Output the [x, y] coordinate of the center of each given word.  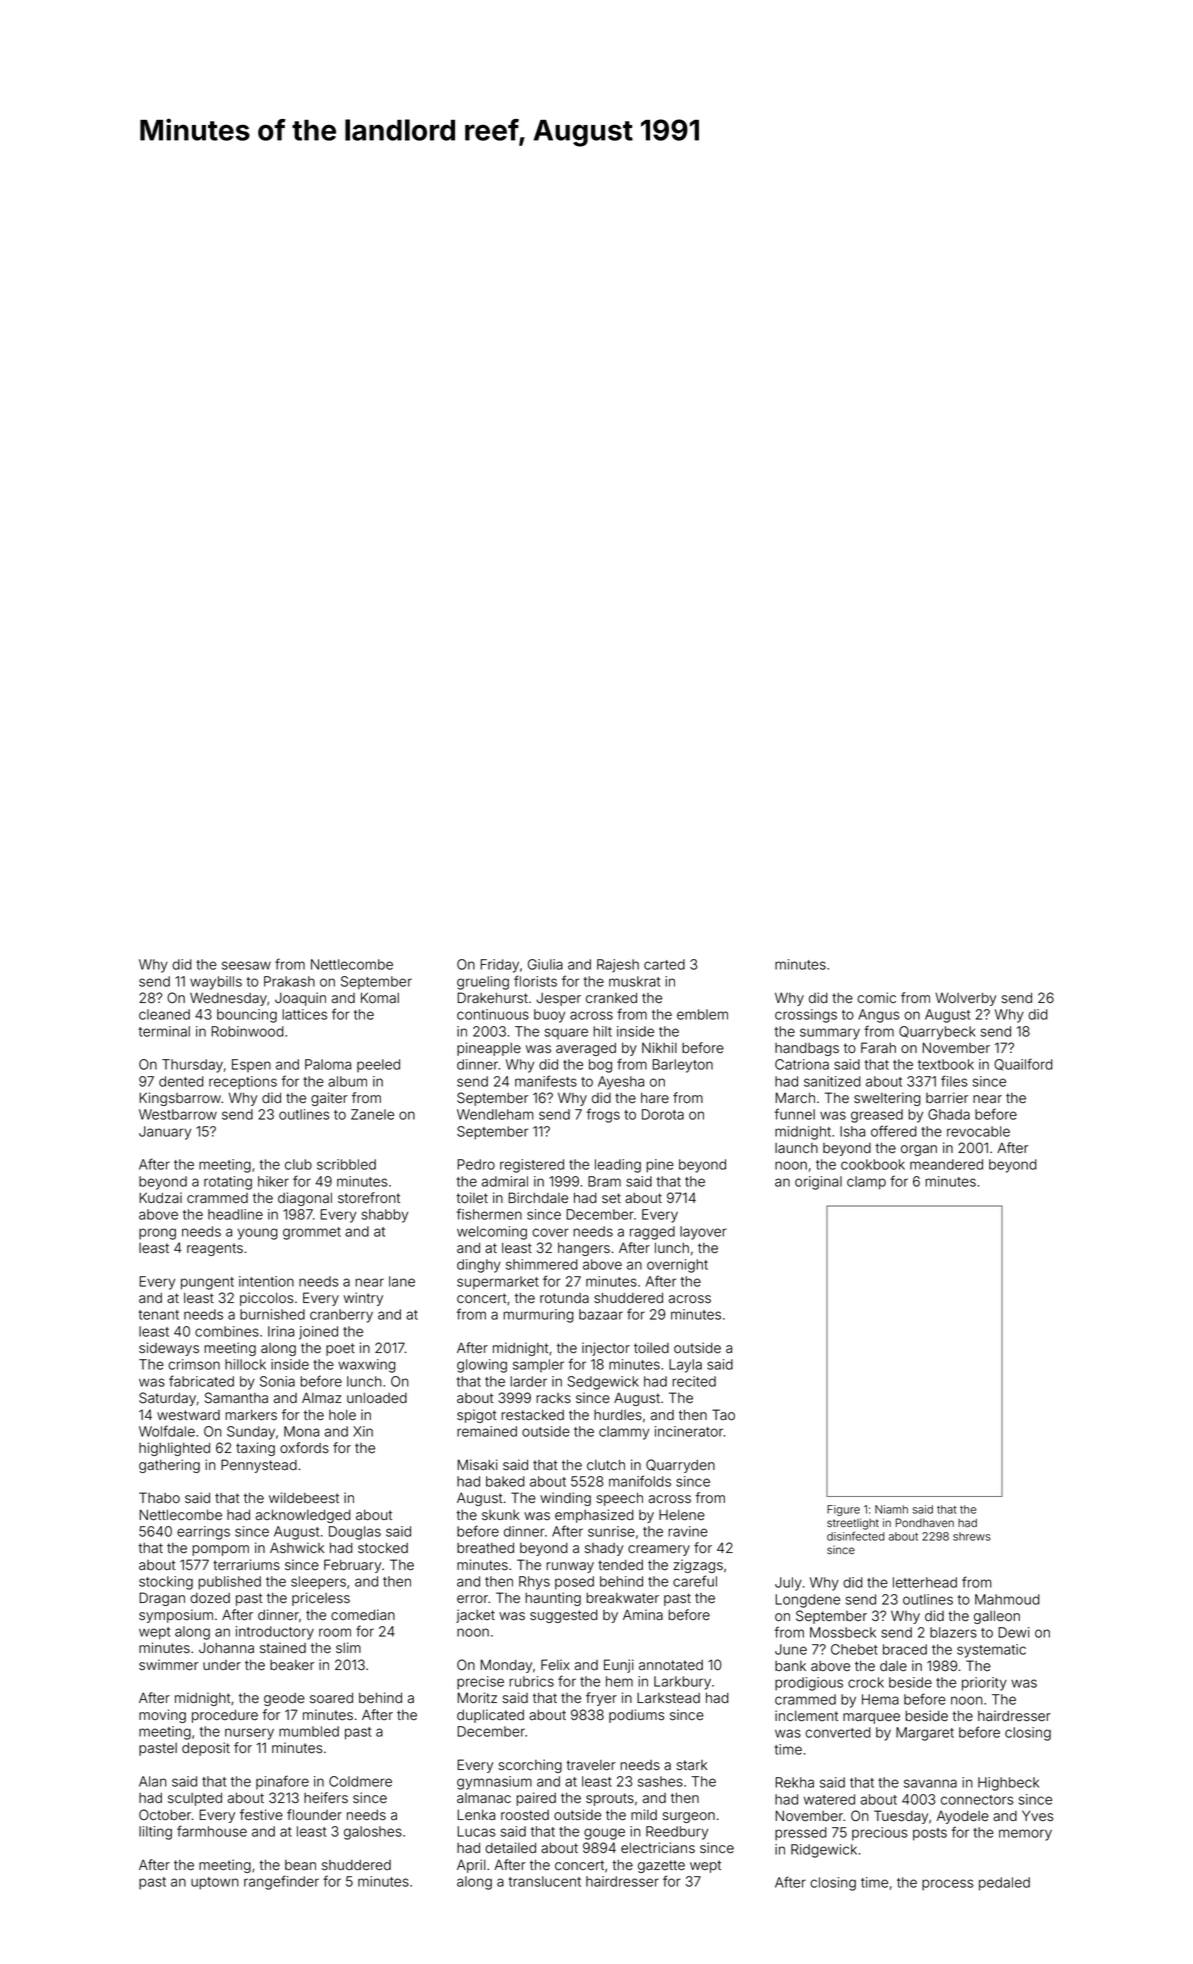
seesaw [246, 965]
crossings [806, 1016]
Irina [281, 1331]
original [818, 1183]
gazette [661, 1866]
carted [664, 964]
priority [984, 1684]
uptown [215, 1883]
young [258, 1234]
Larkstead [668, 1698]
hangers [584, 1249]
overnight [677, 1266]
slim [348, 1647]
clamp [866, 1183]
